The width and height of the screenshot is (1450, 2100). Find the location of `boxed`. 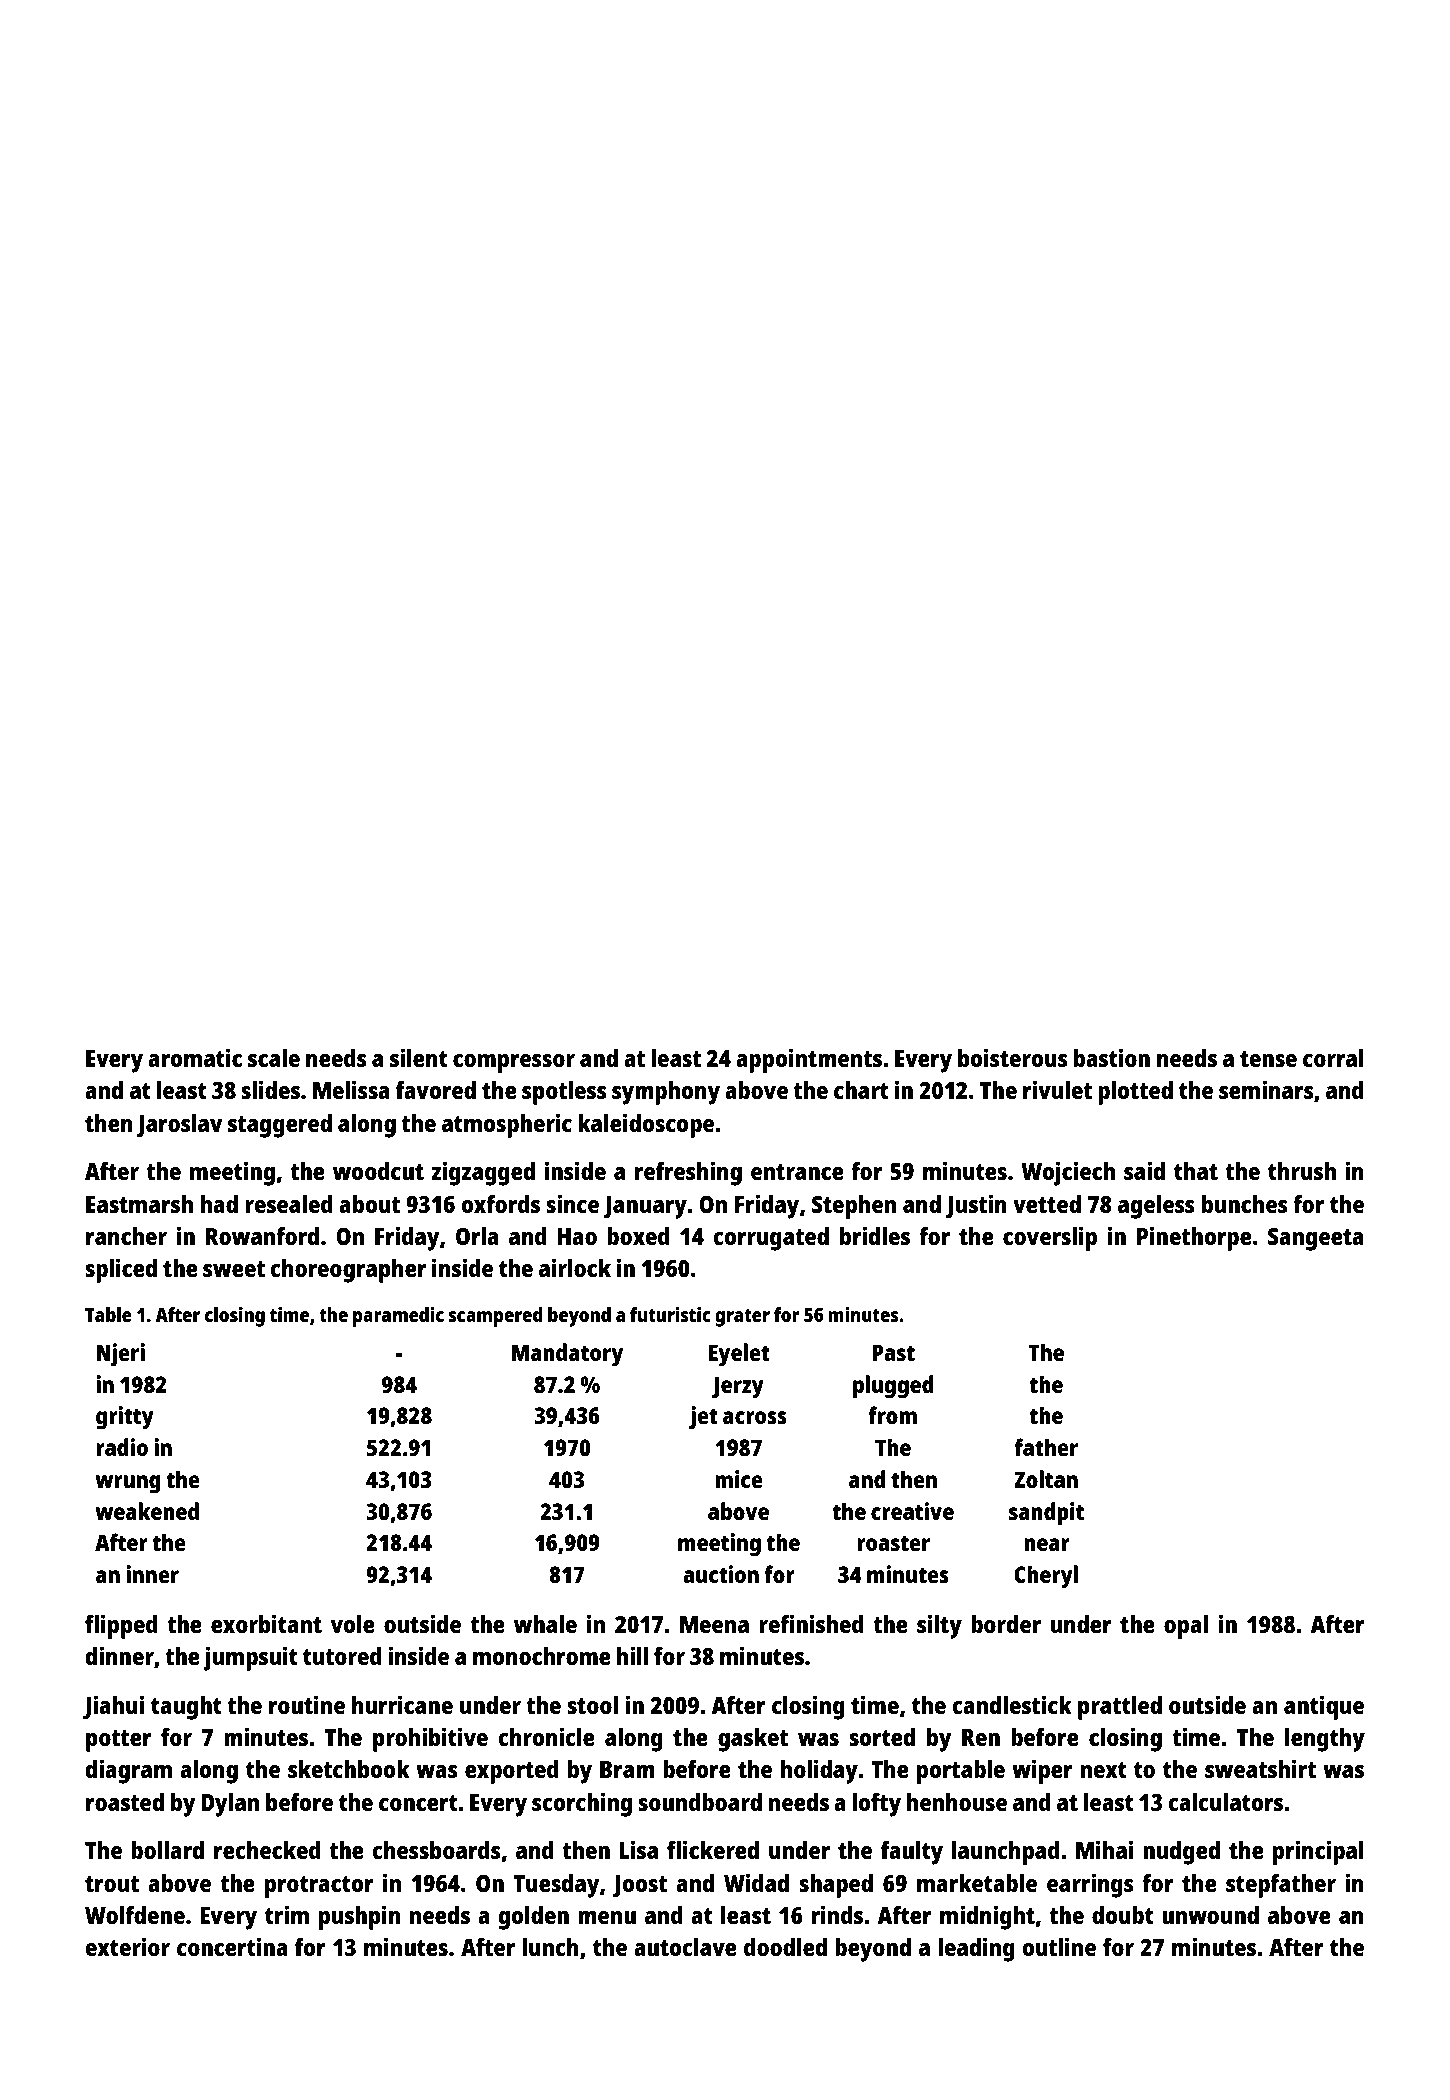

boxed is located at coordinates (638, 1236).
